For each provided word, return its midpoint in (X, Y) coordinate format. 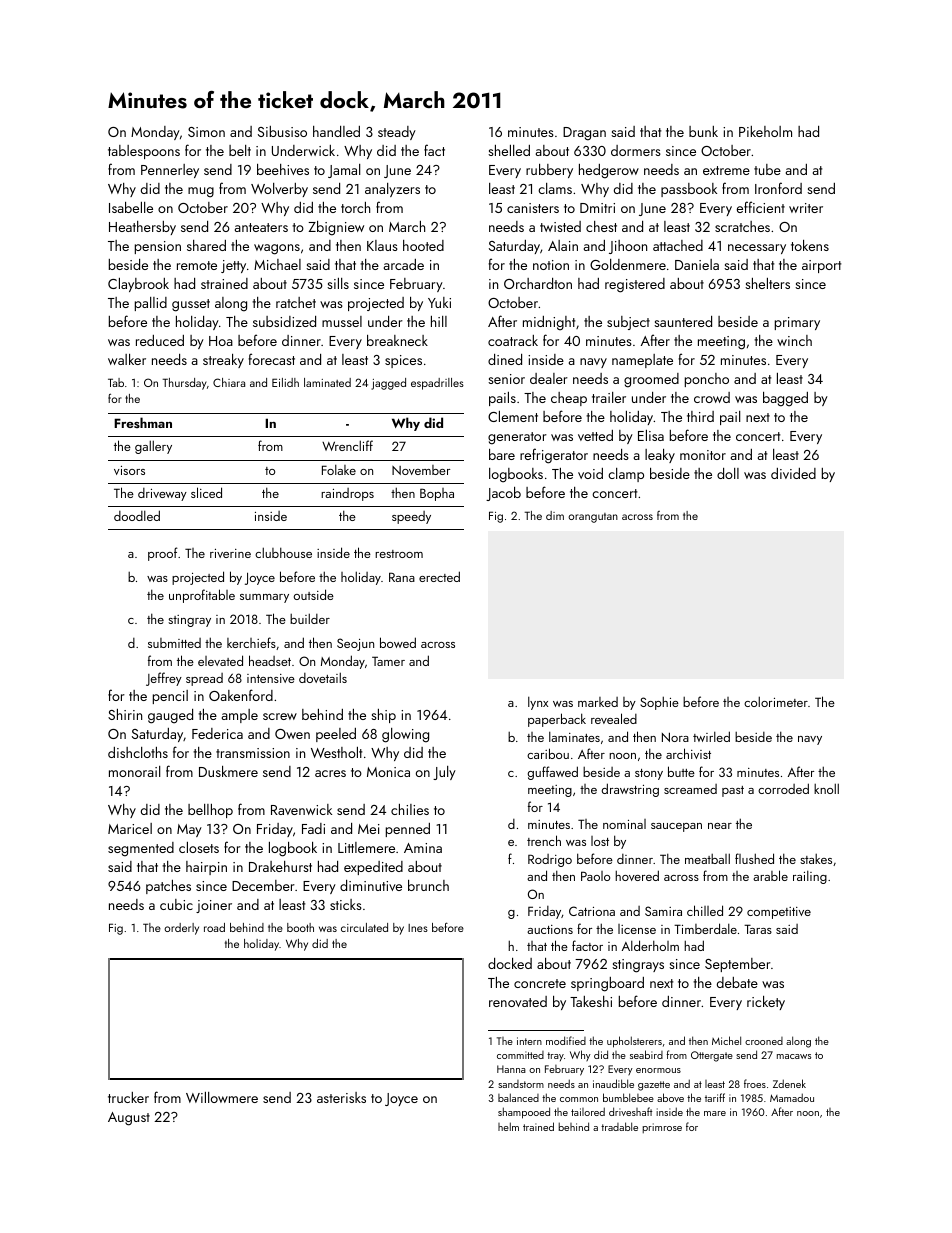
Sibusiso (282, 131)
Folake (339, 469)
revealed (614, 718)
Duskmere (228, 771)
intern (529, 1041)
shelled (509, 150)
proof (163, 554)
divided (793, 473)
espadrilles (437, 384)
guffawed (553, 773)
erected (439, 576)
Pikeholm (765, 131)
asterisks (341, 1097)
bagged (785, 399)
